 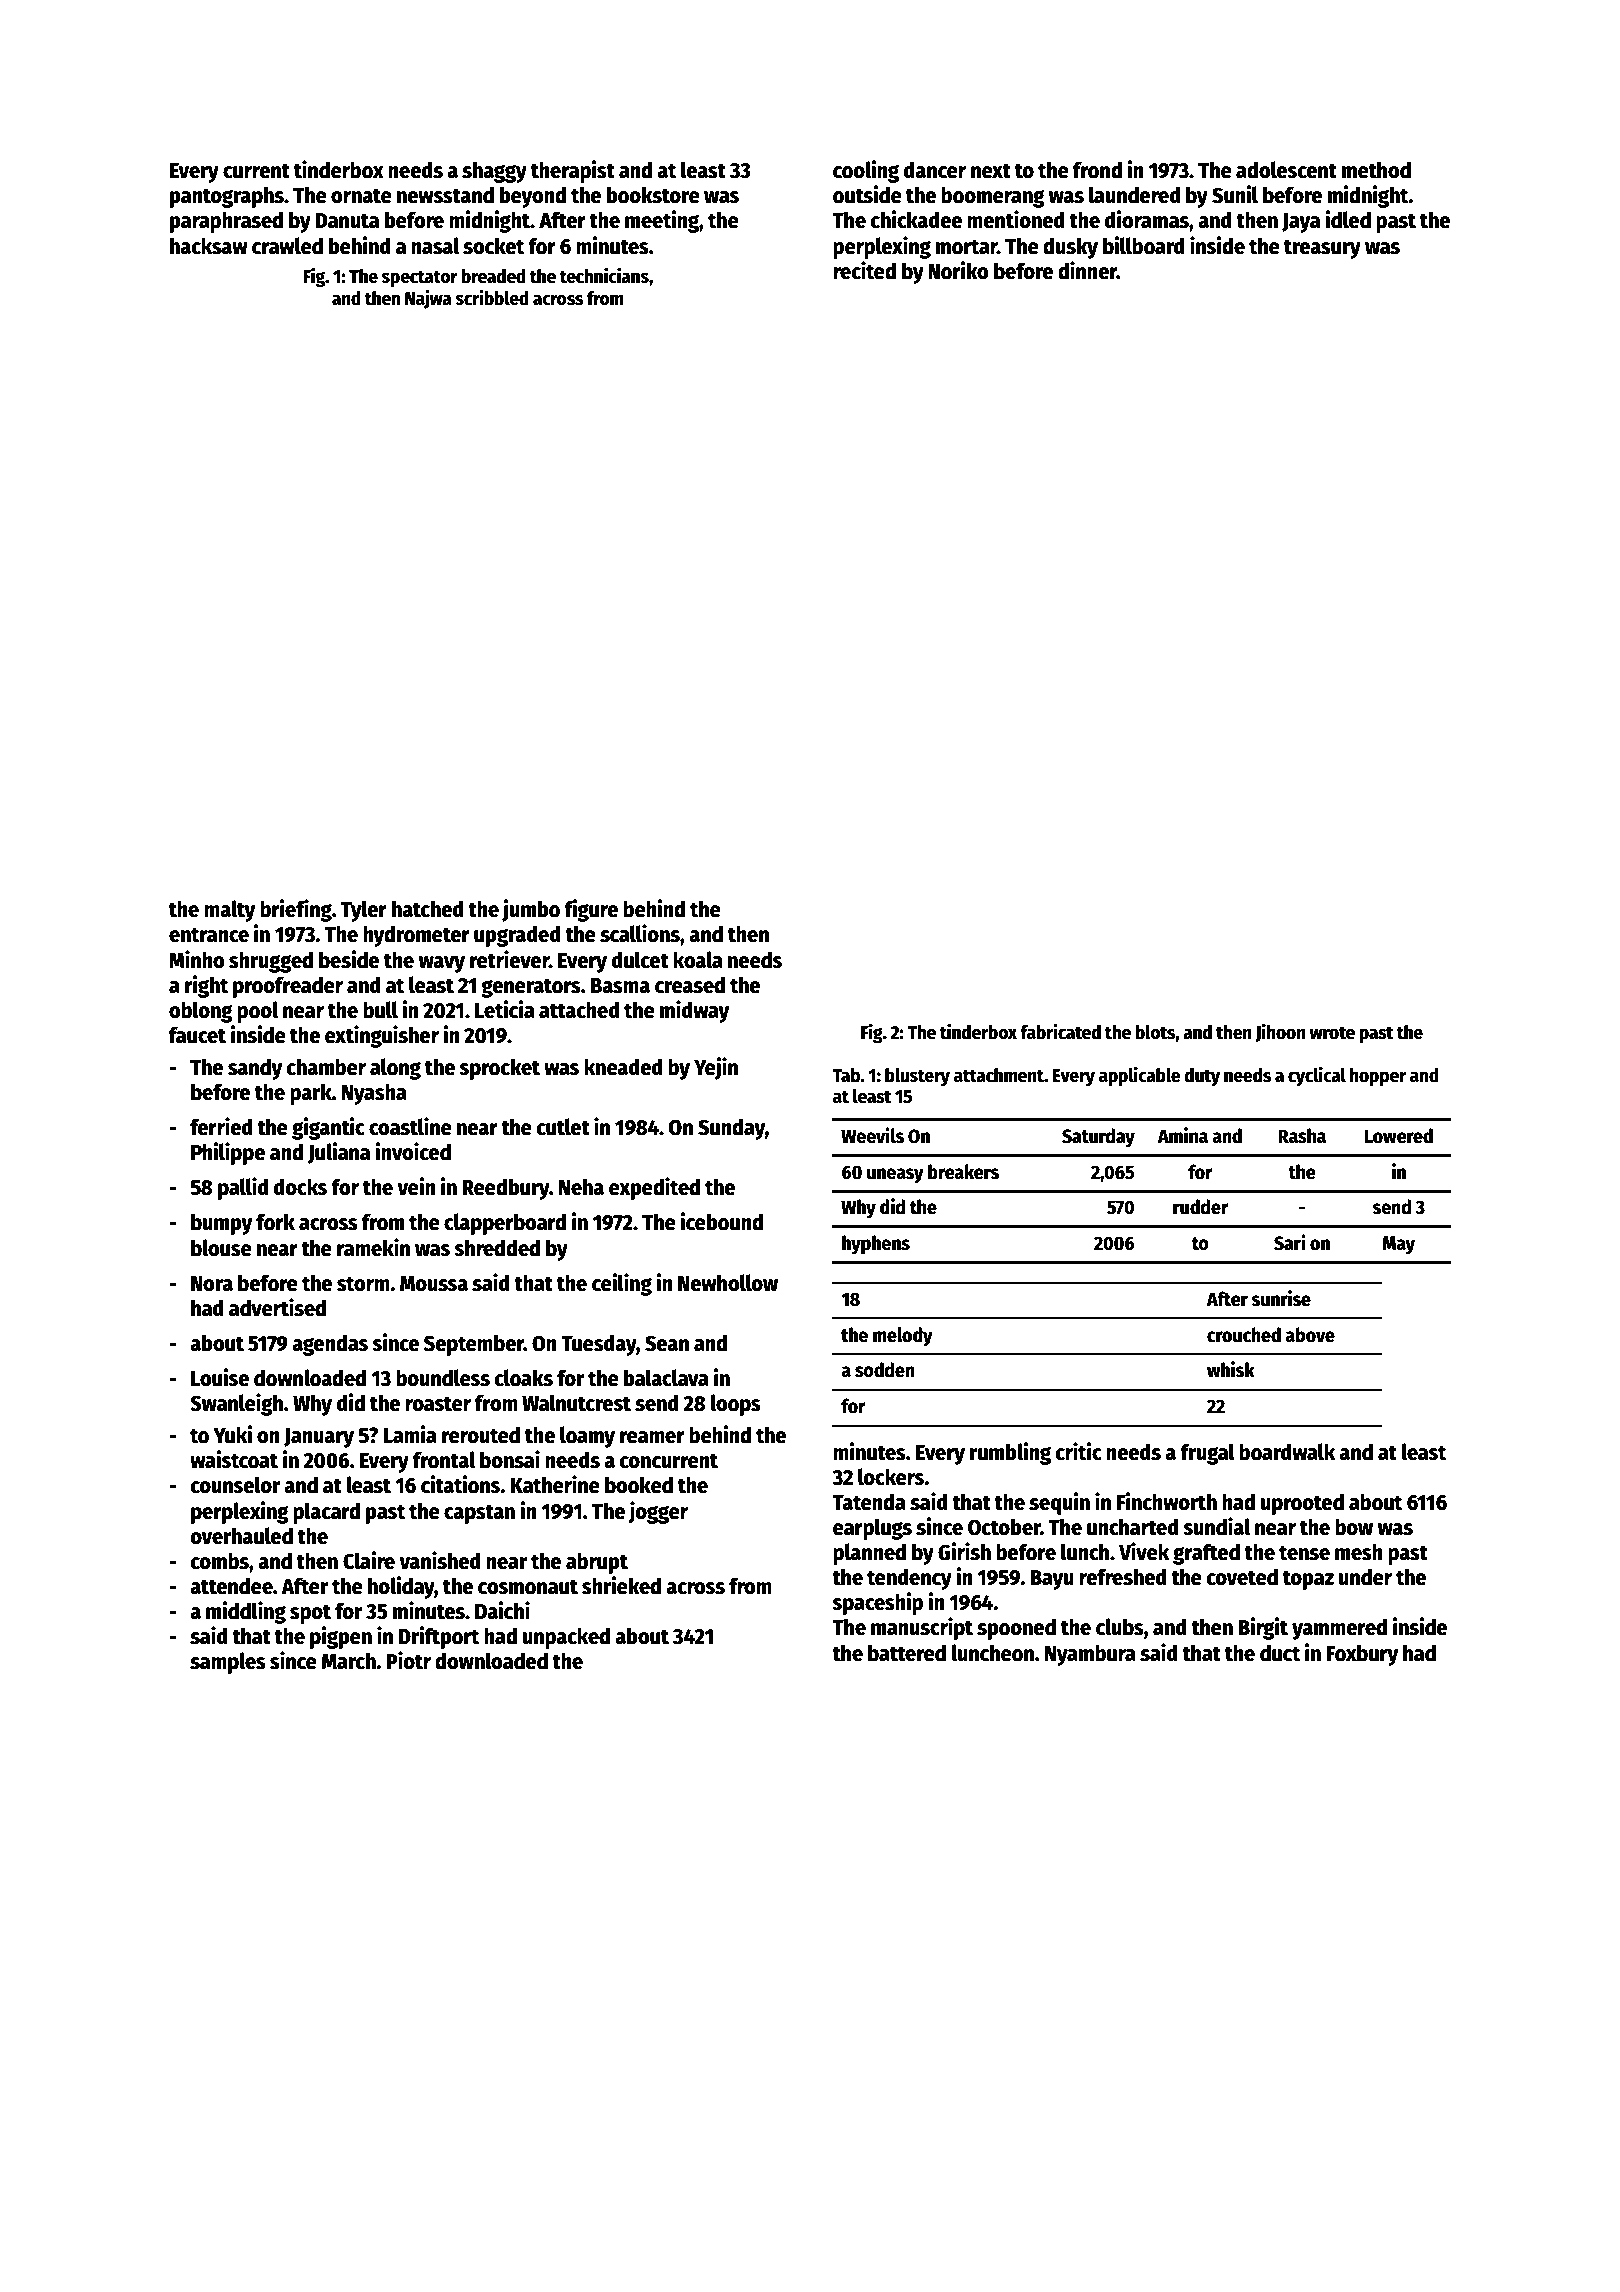 What do you see at coordinates (428, 299) in the screenshot?
I see `Najwa` at bounding box center [428, 299].
